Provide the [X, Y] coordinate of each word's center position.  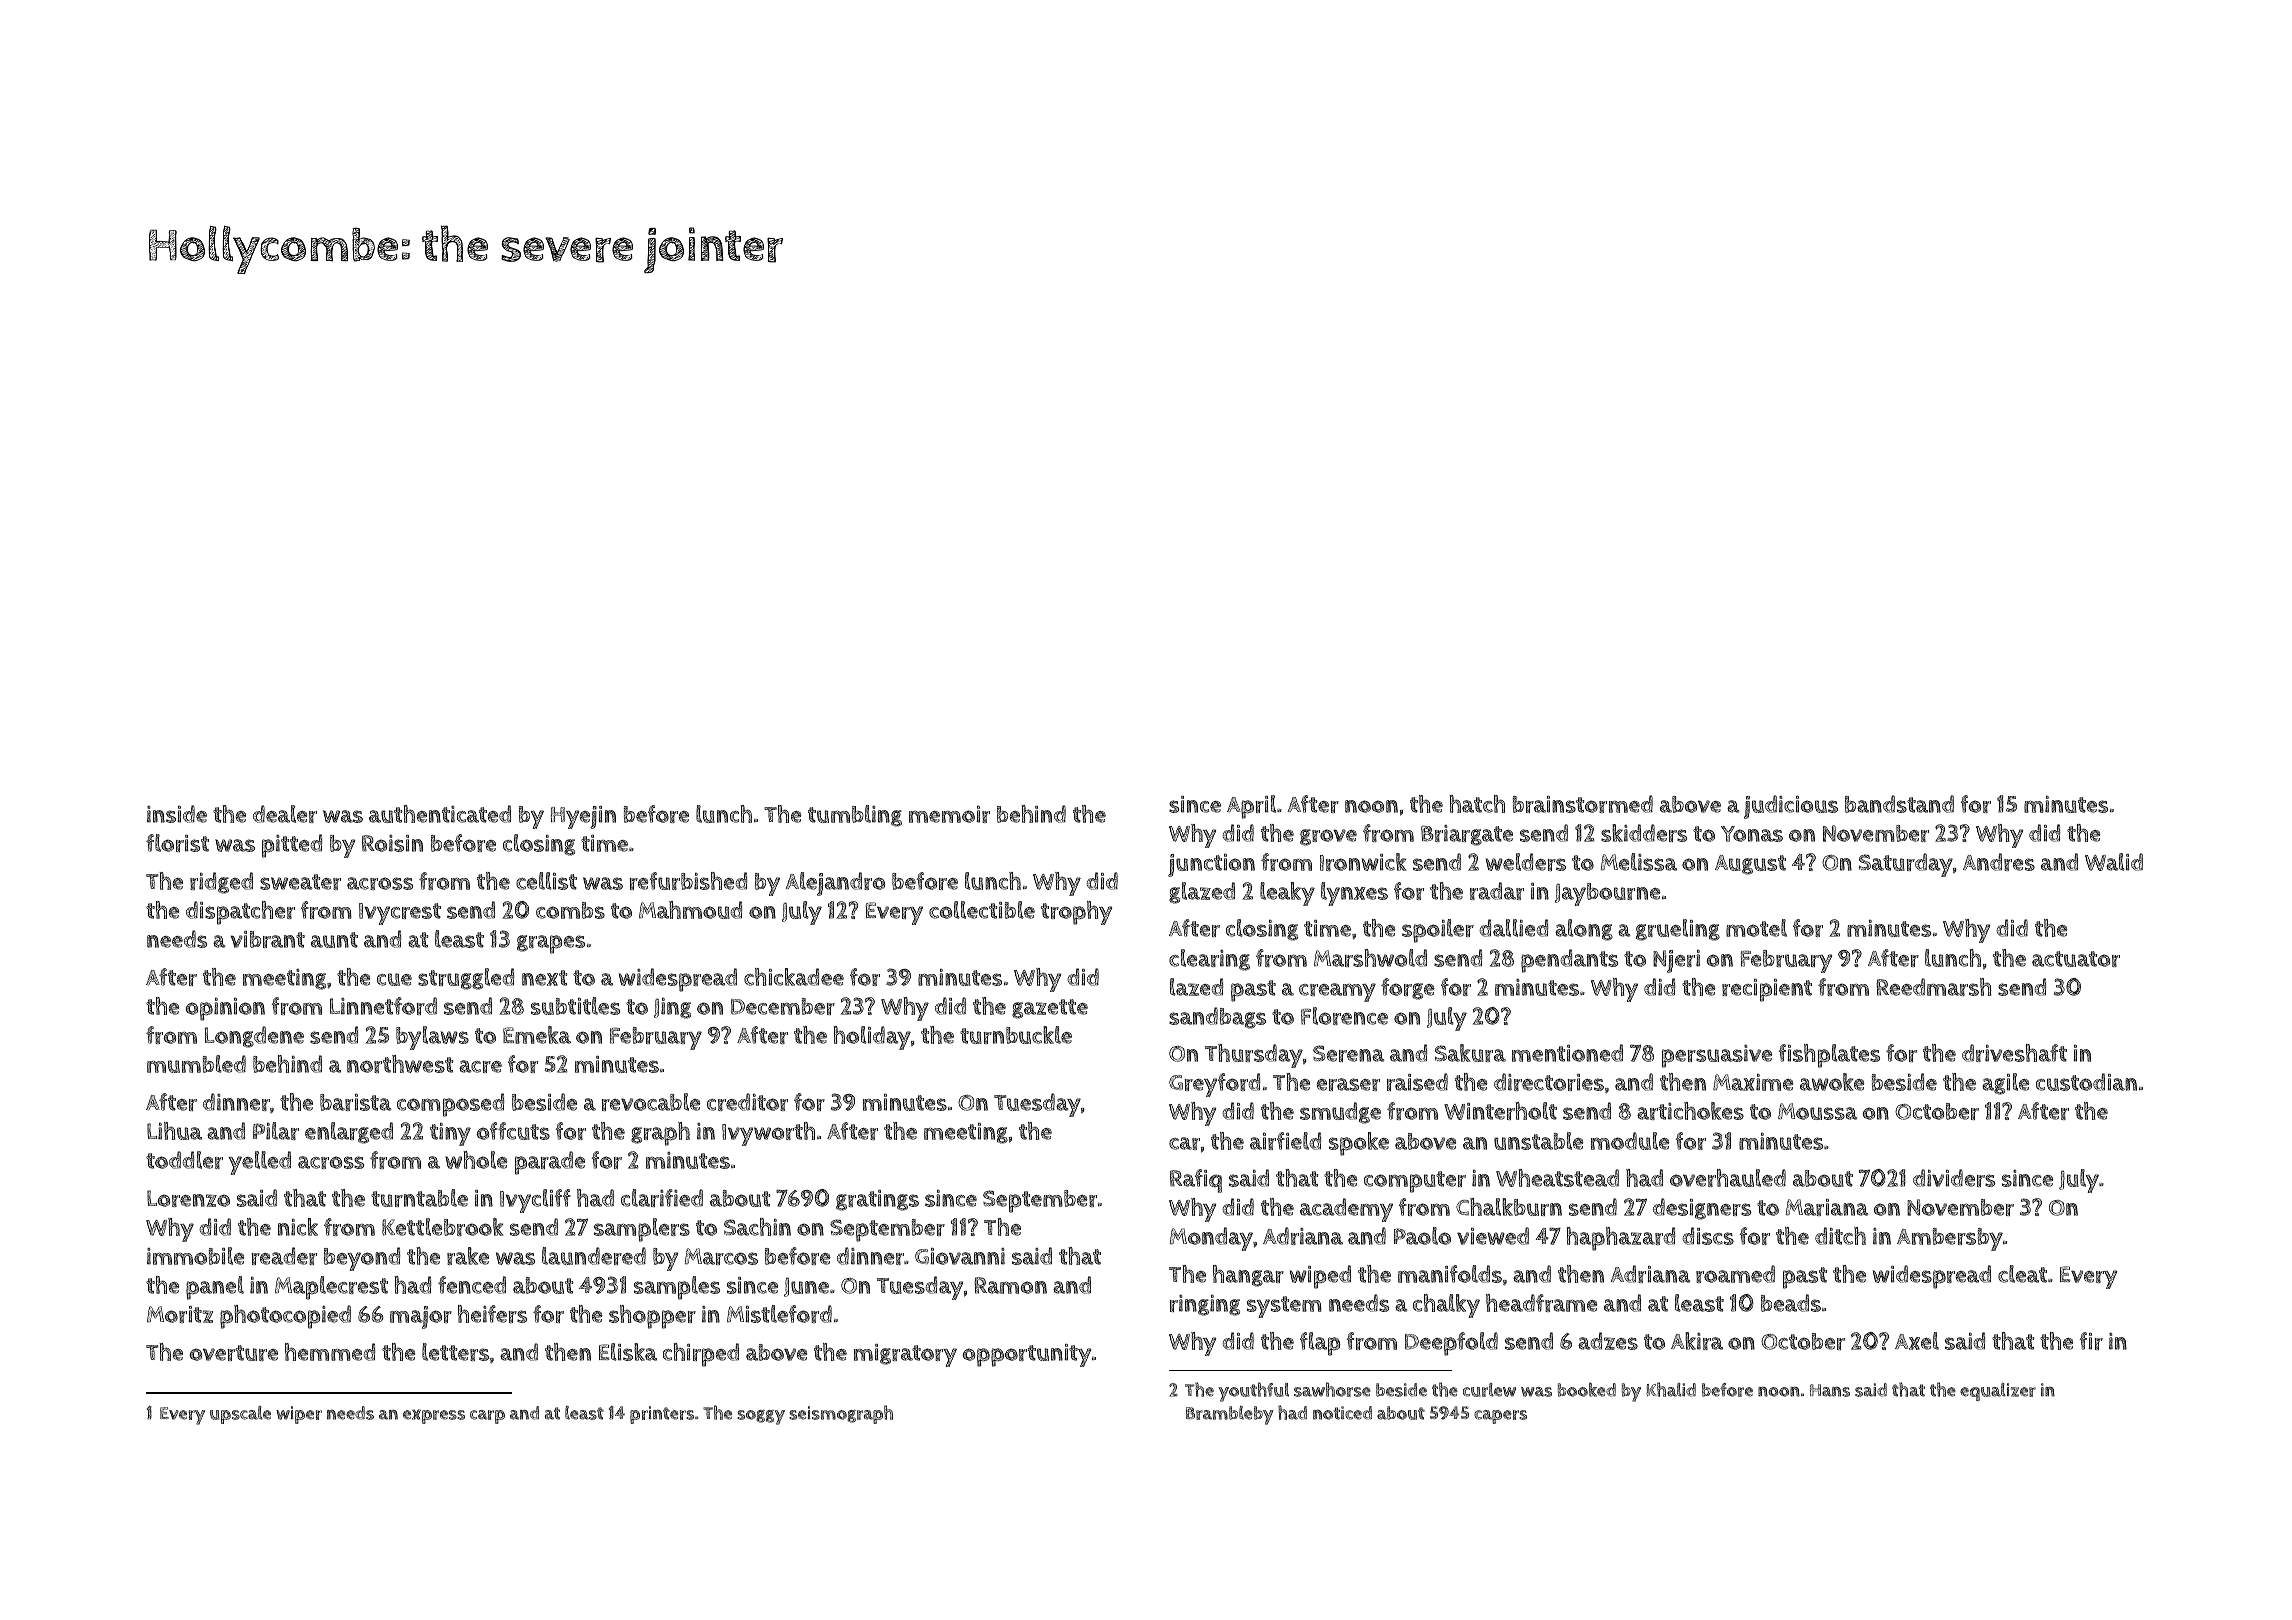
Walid [2114, 862]
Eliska [628, 1352]
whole [476, 1160]
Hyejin [583, 817]
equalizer [1998, 1392]
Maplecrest [331, 1288]
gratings [877, 1200]
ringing [1205, 1305]
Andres [1999, 862]
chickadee [794, 977]
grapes [551, 944]
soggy [761, 1417]
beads [1791, 1303]
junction [1211, 865]
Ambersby [1950, 1239]
